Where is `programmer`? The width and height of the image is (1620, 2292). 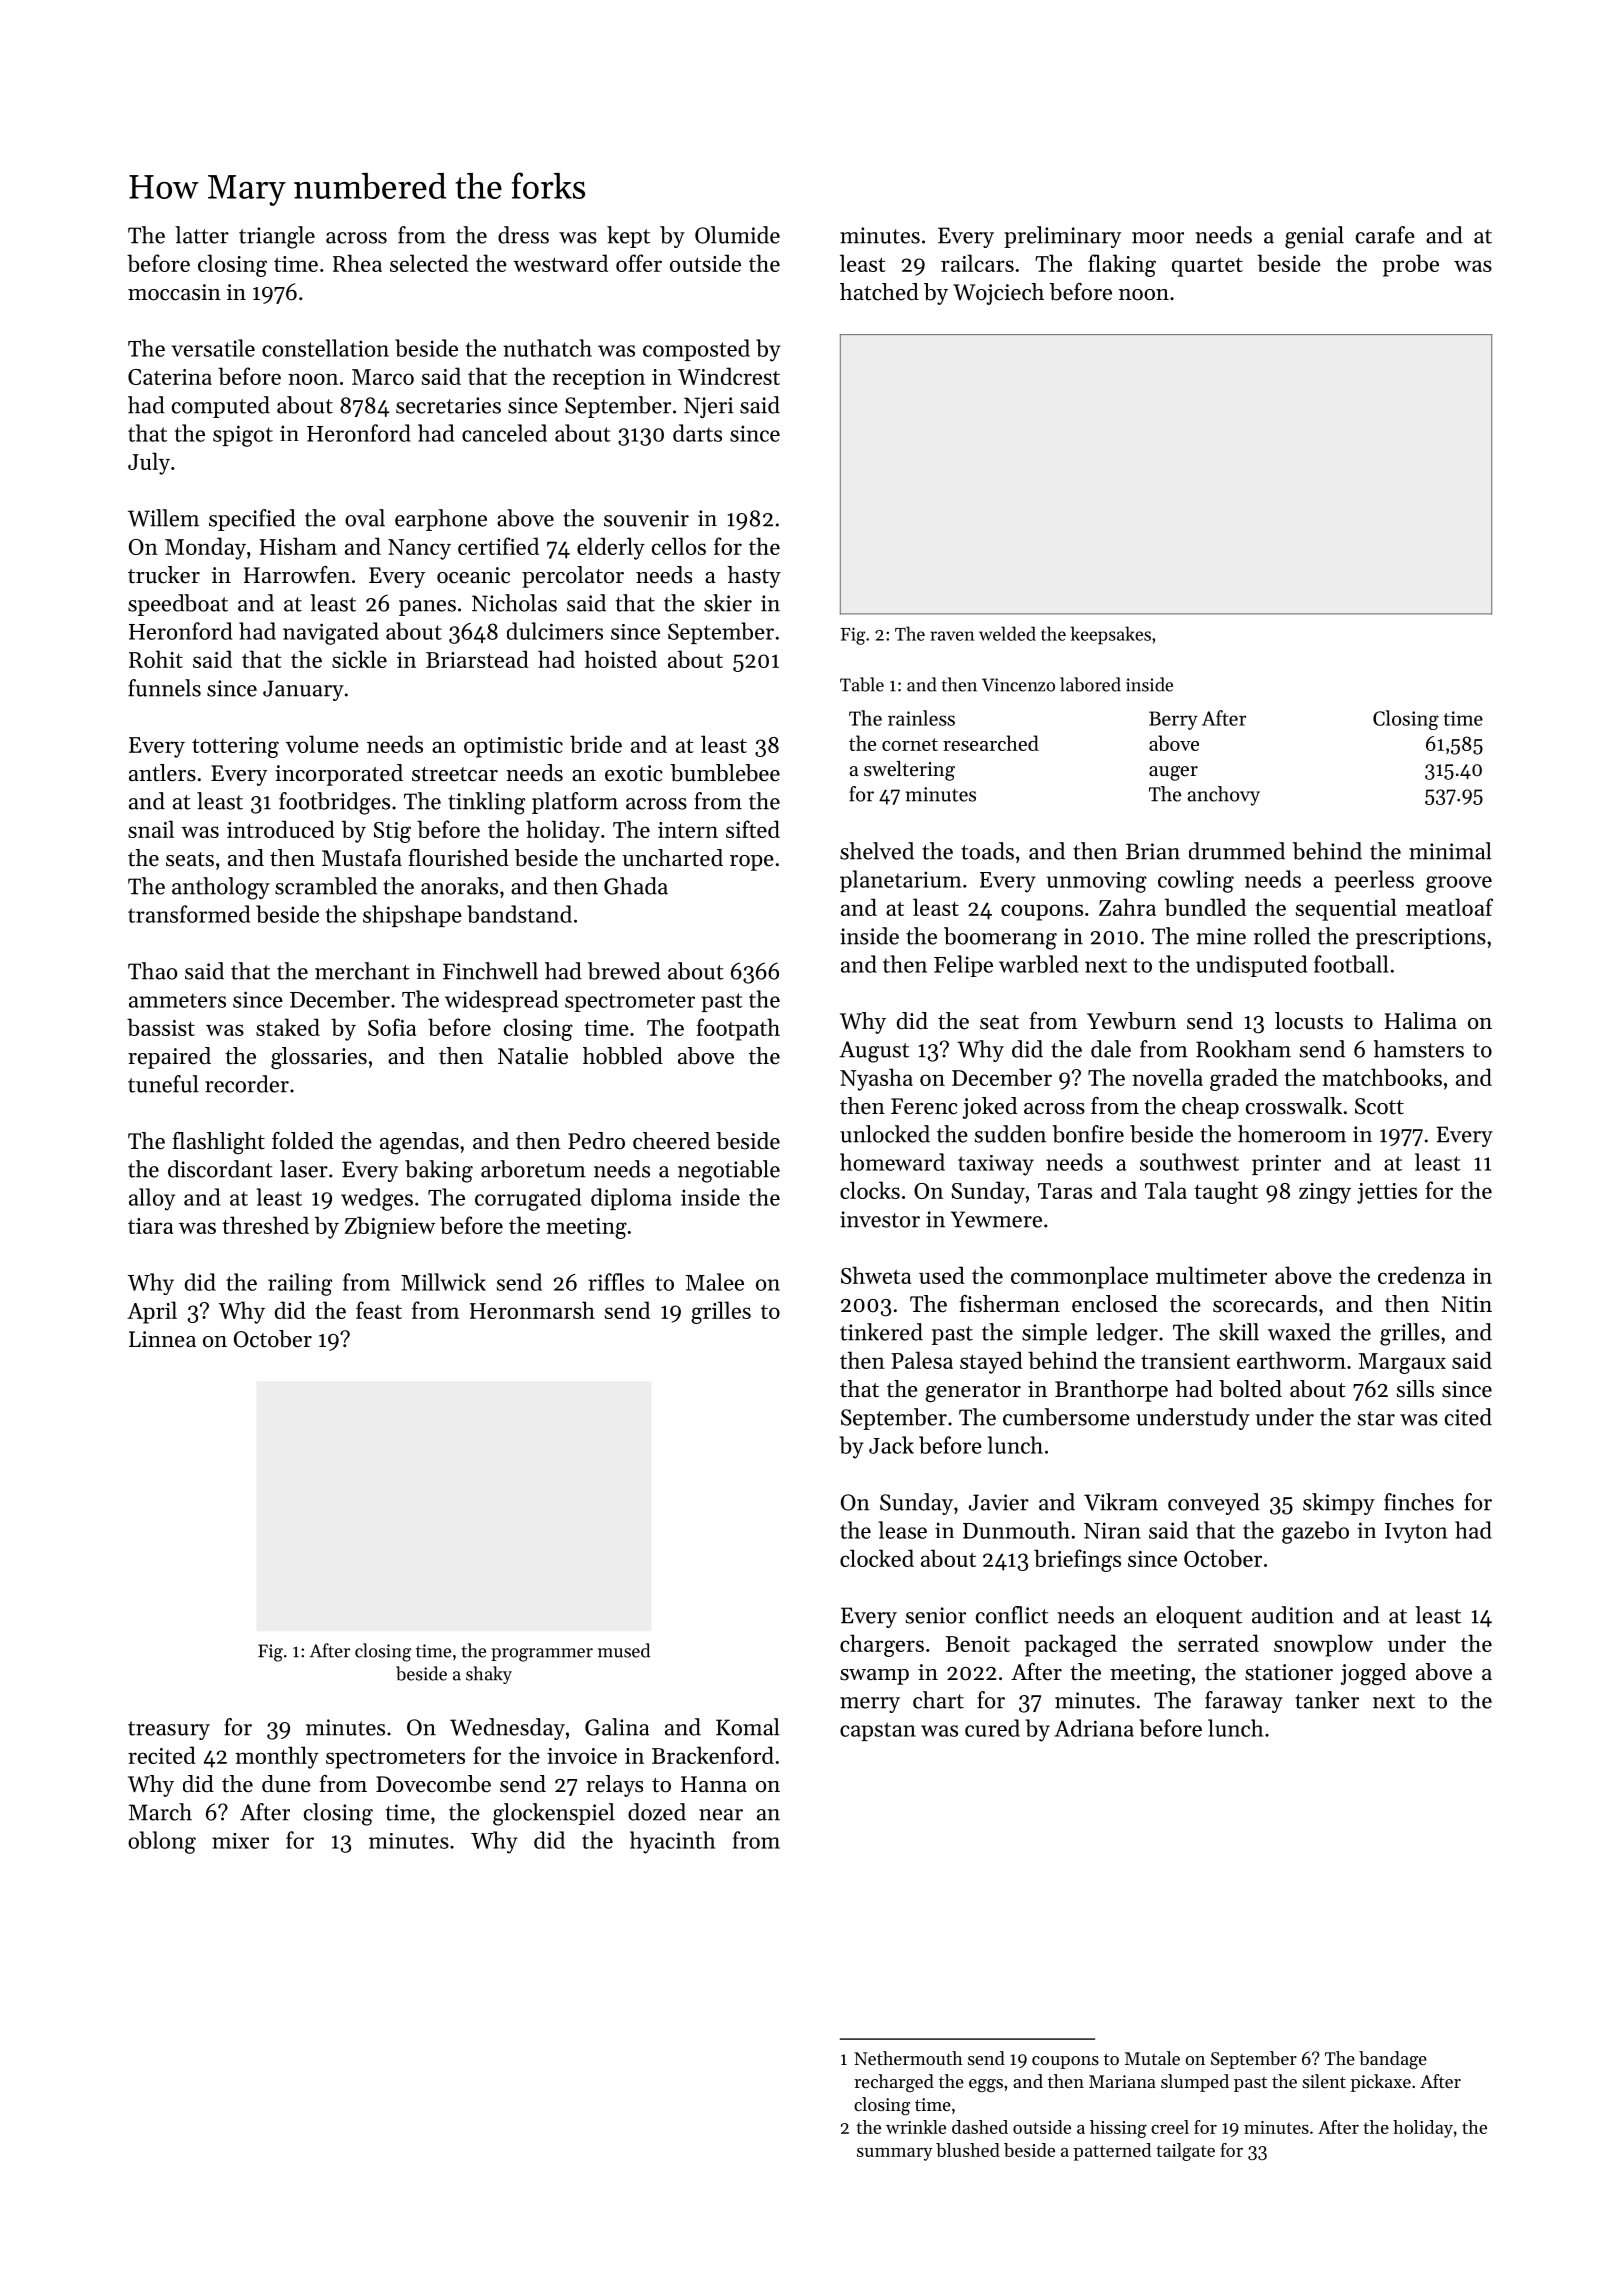
programmer is located at coordinates (542, 1655).
